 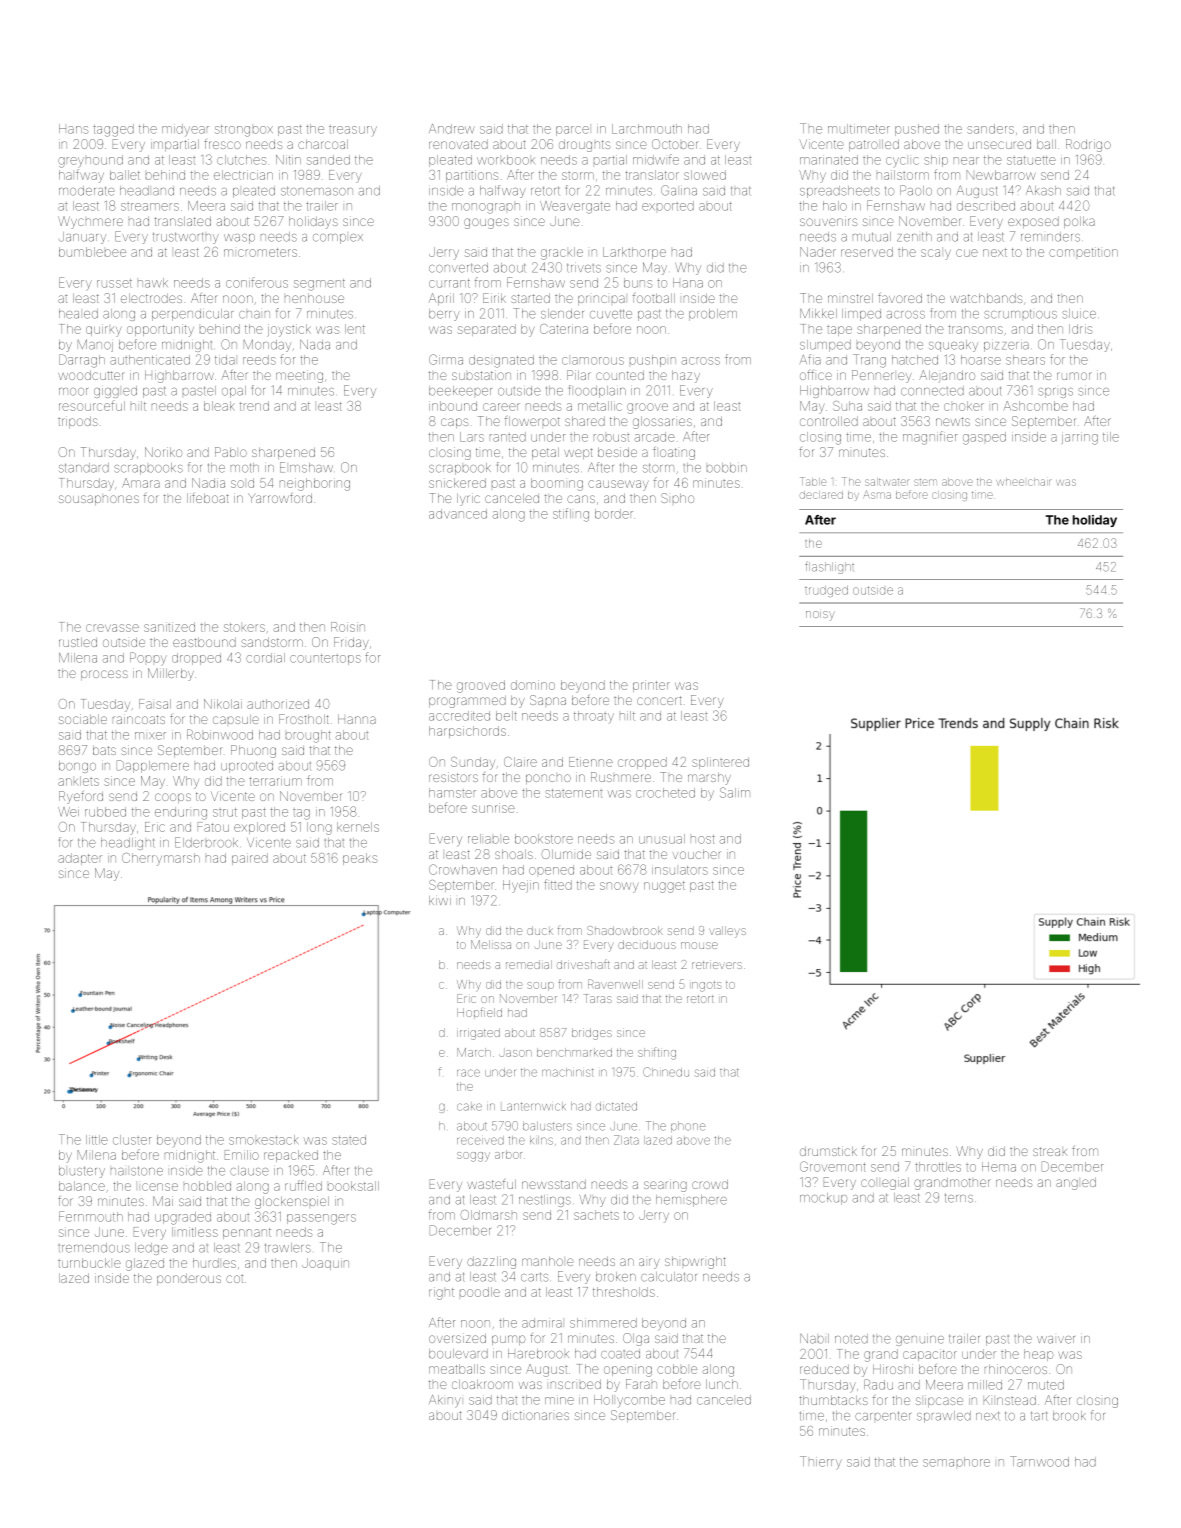 I want to click on henhouse, so click(x=314, y=298).
